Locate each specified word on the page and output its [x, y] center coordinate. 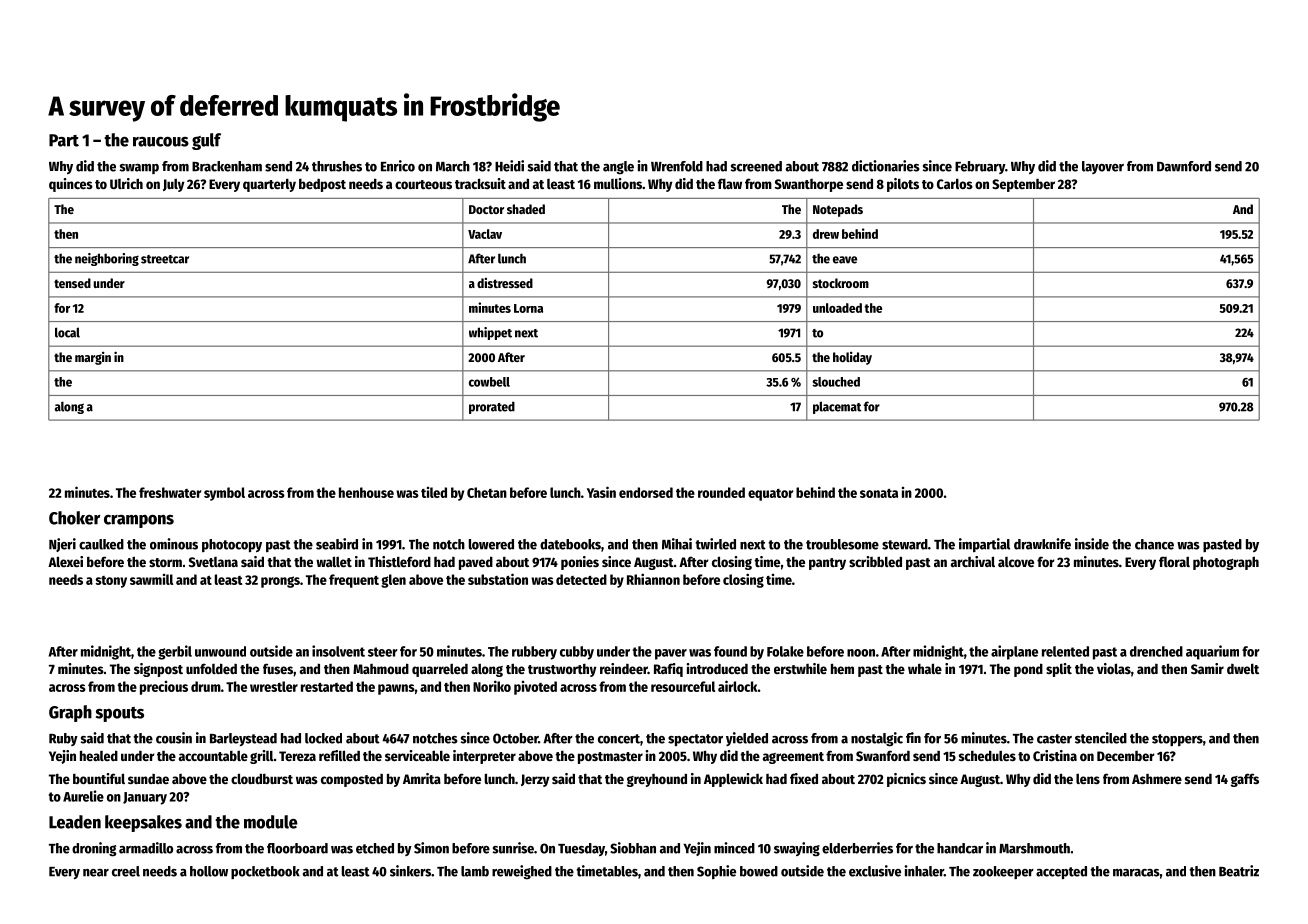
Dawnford [1184, 166]
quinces [71, 185]
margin [93, 358]
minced [734, 848]
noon [861, 653]
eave [845, 260]
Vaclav [485, 234]
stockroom [841, 283]
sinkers [410, 871]
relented [1065, 651]
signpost [158, 670]
